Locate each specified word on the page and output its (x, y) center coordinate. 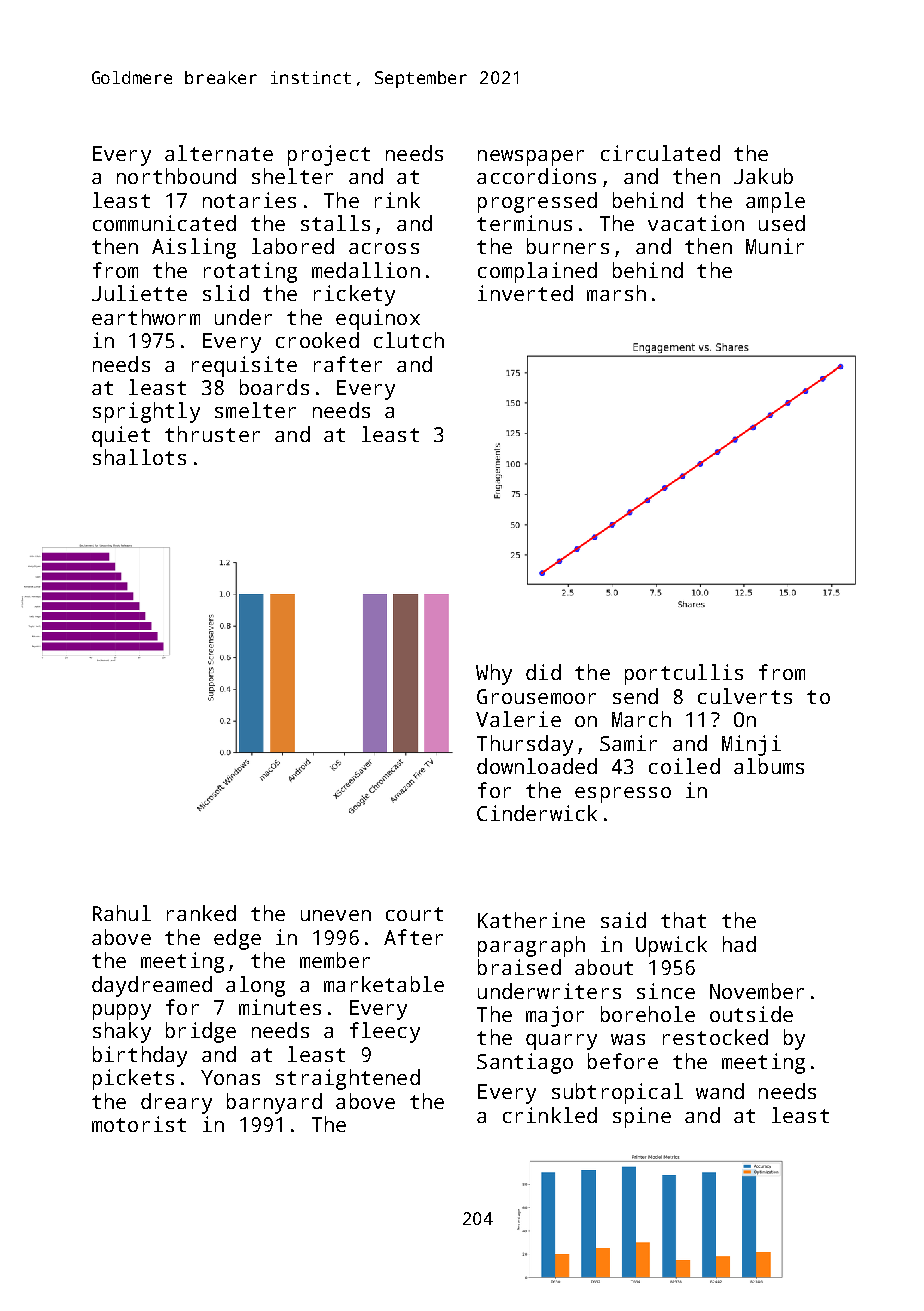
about (604, 967)
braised (519, 967)
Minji (751, 745)
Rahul (122, 913)
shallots (139, 457)
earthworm (146, 317)
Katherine (531, 920)
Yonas (230, 1077)
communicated (164, 223)
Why (494, 674)
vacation (696, 223)
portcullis (684, 674)
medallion (366, 270)
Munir (775, 246)
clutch (409, 340)
